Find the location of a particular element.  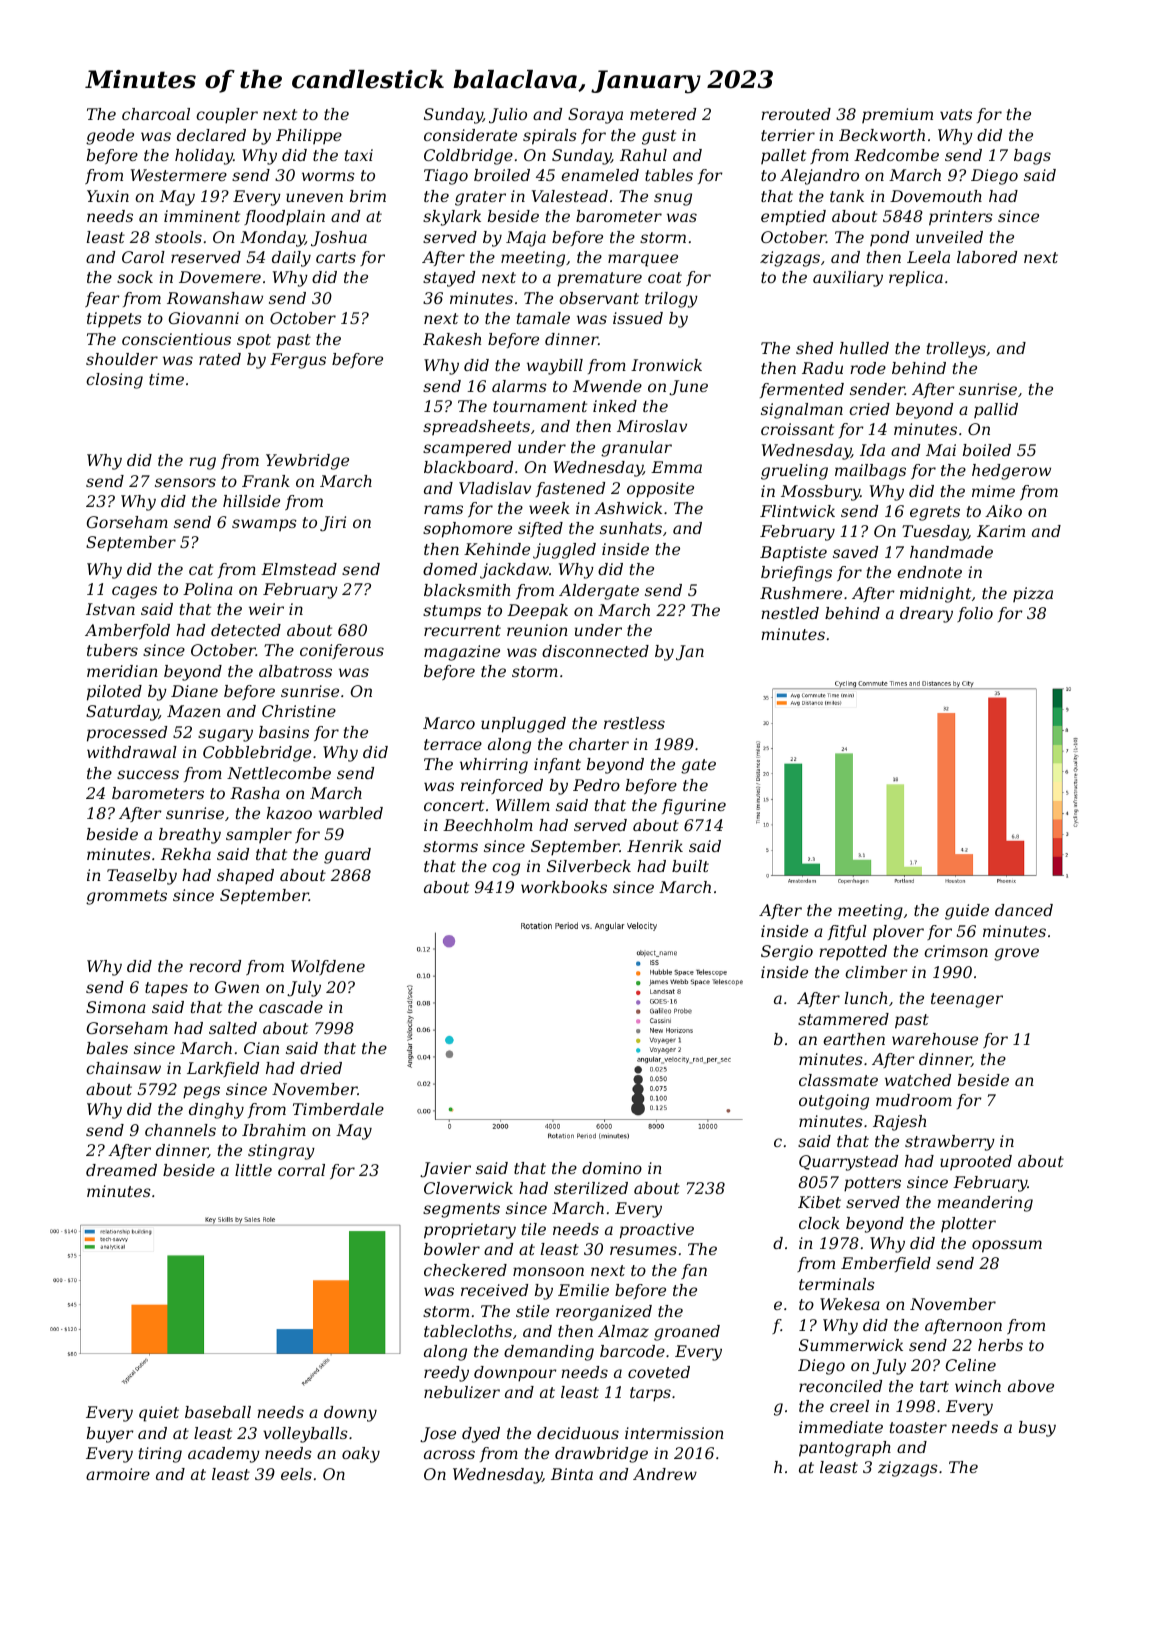

pallid is located at coordinates (996, 410).
